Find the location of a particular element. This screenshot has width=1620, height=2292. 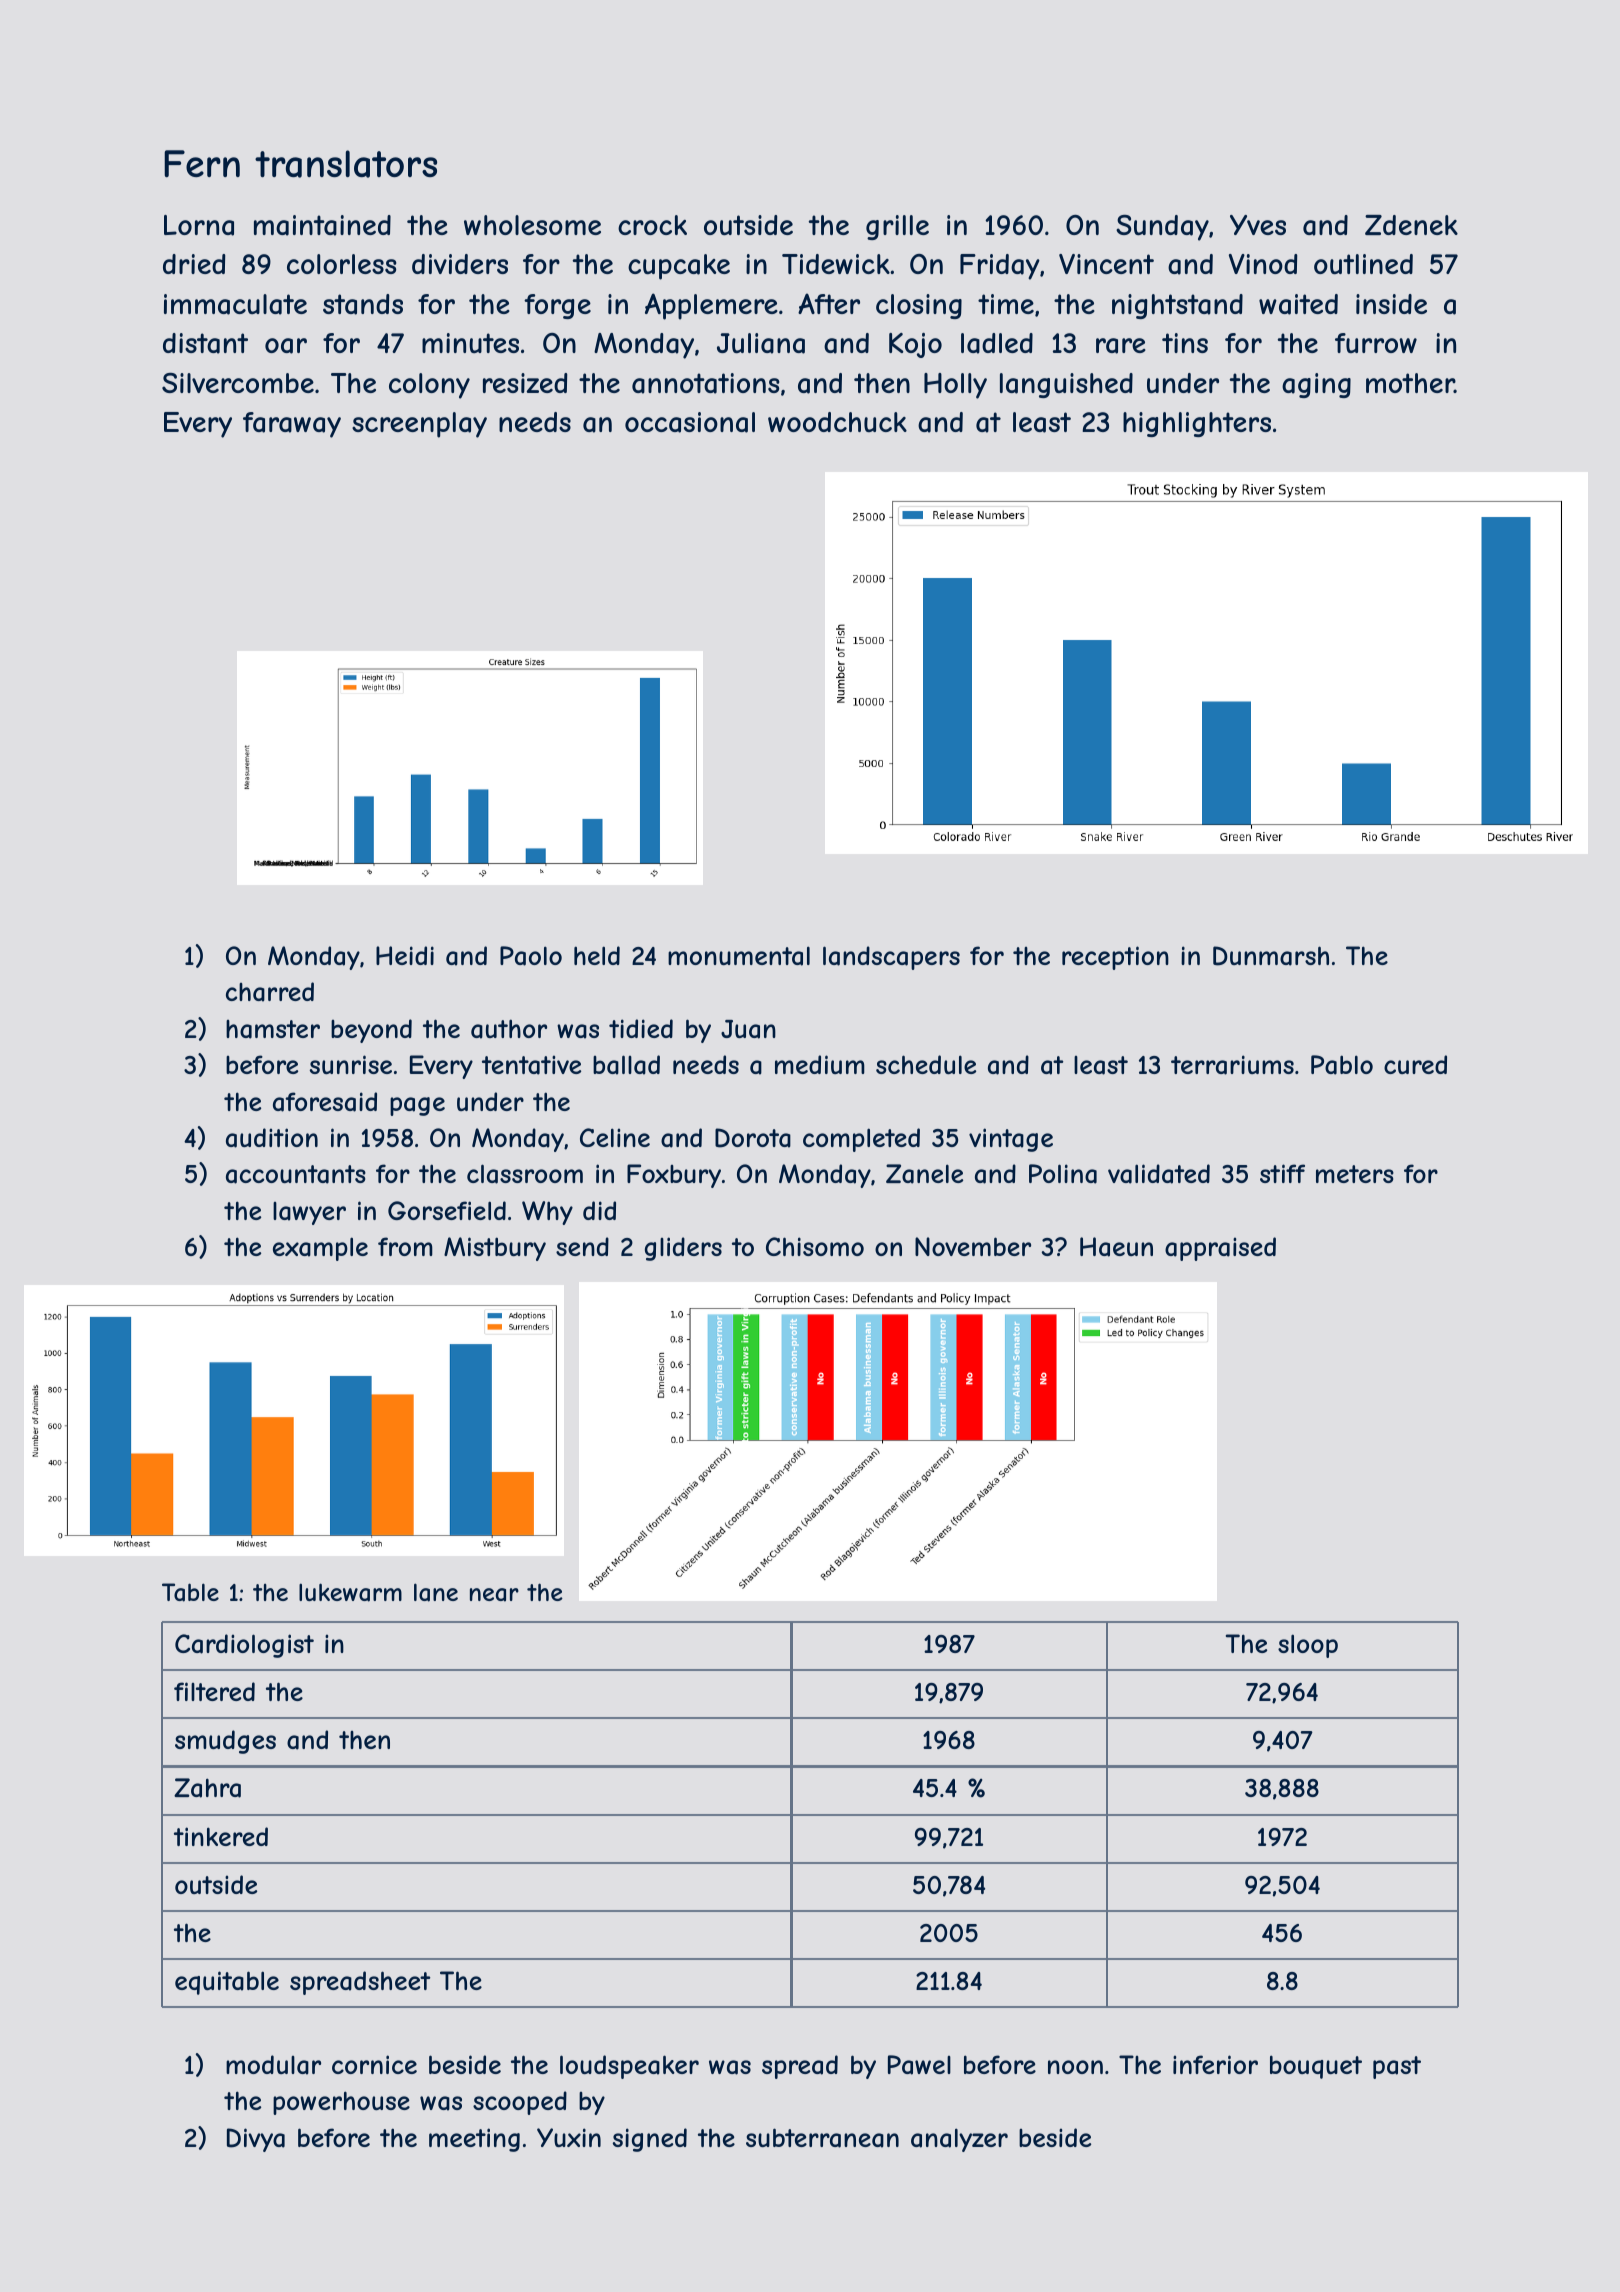

Dunmarsh is located at coordinates (1271, 956).
